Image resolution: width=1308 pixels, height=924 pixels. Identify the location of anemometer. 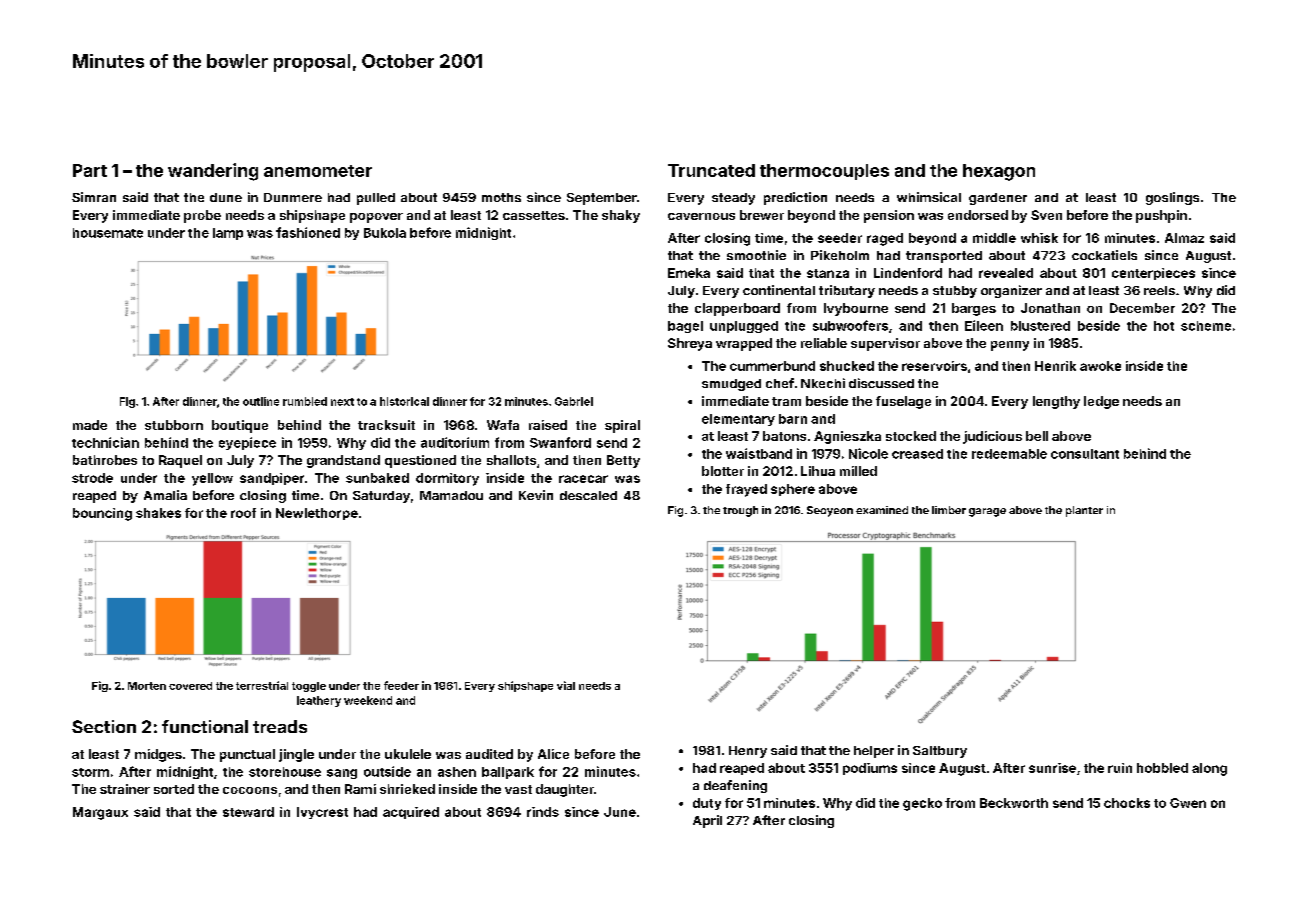
(318, 171).
